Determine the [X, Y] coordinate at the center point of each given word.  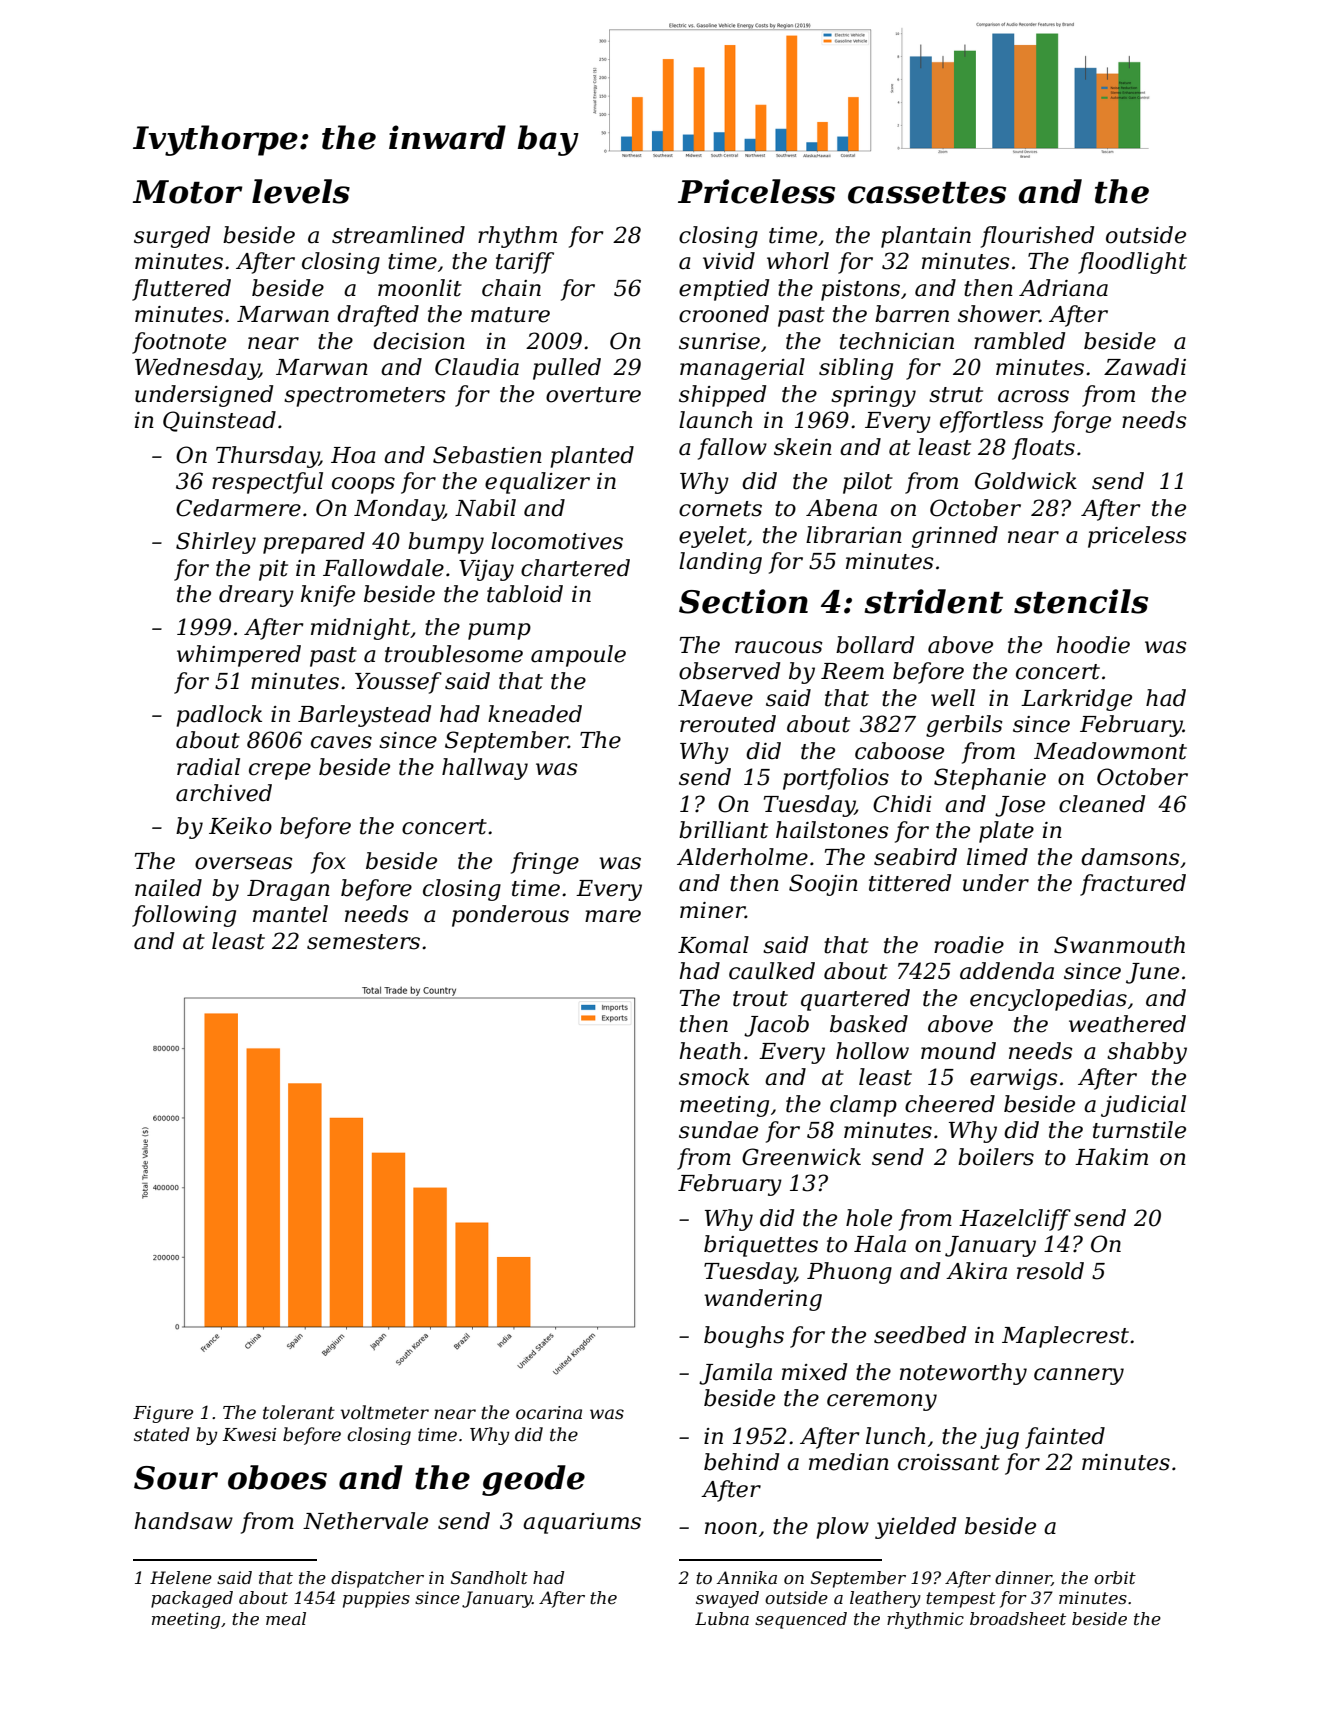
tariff [525, 263]
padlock [219, 716]
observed [729, 671]
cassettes [927, 193]
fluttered [181, 290]
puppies [376, 1599]
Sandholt [489, 1577]
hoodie [1093, 645]
